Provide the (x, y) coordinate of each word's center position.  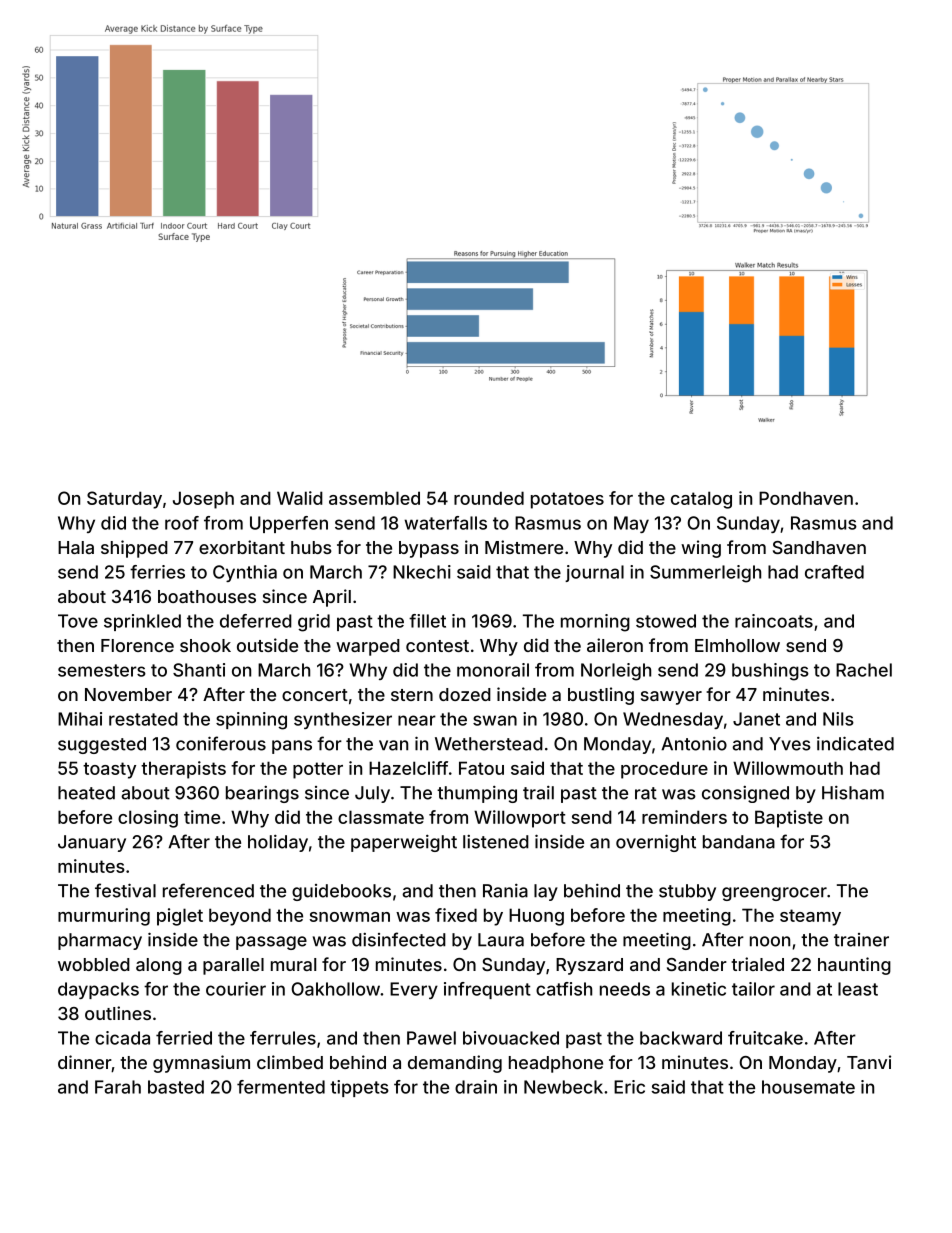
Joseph (203, 500)
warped (368, 647)
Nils (838, 719)
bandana (739, 842)
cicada (122, 1038)
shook (205, 645)
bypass (429, 549)
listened (496, 842)
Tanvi (869, 1062)
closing (148, 819)
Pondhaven (806, 498)
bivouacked (511, 1038)
